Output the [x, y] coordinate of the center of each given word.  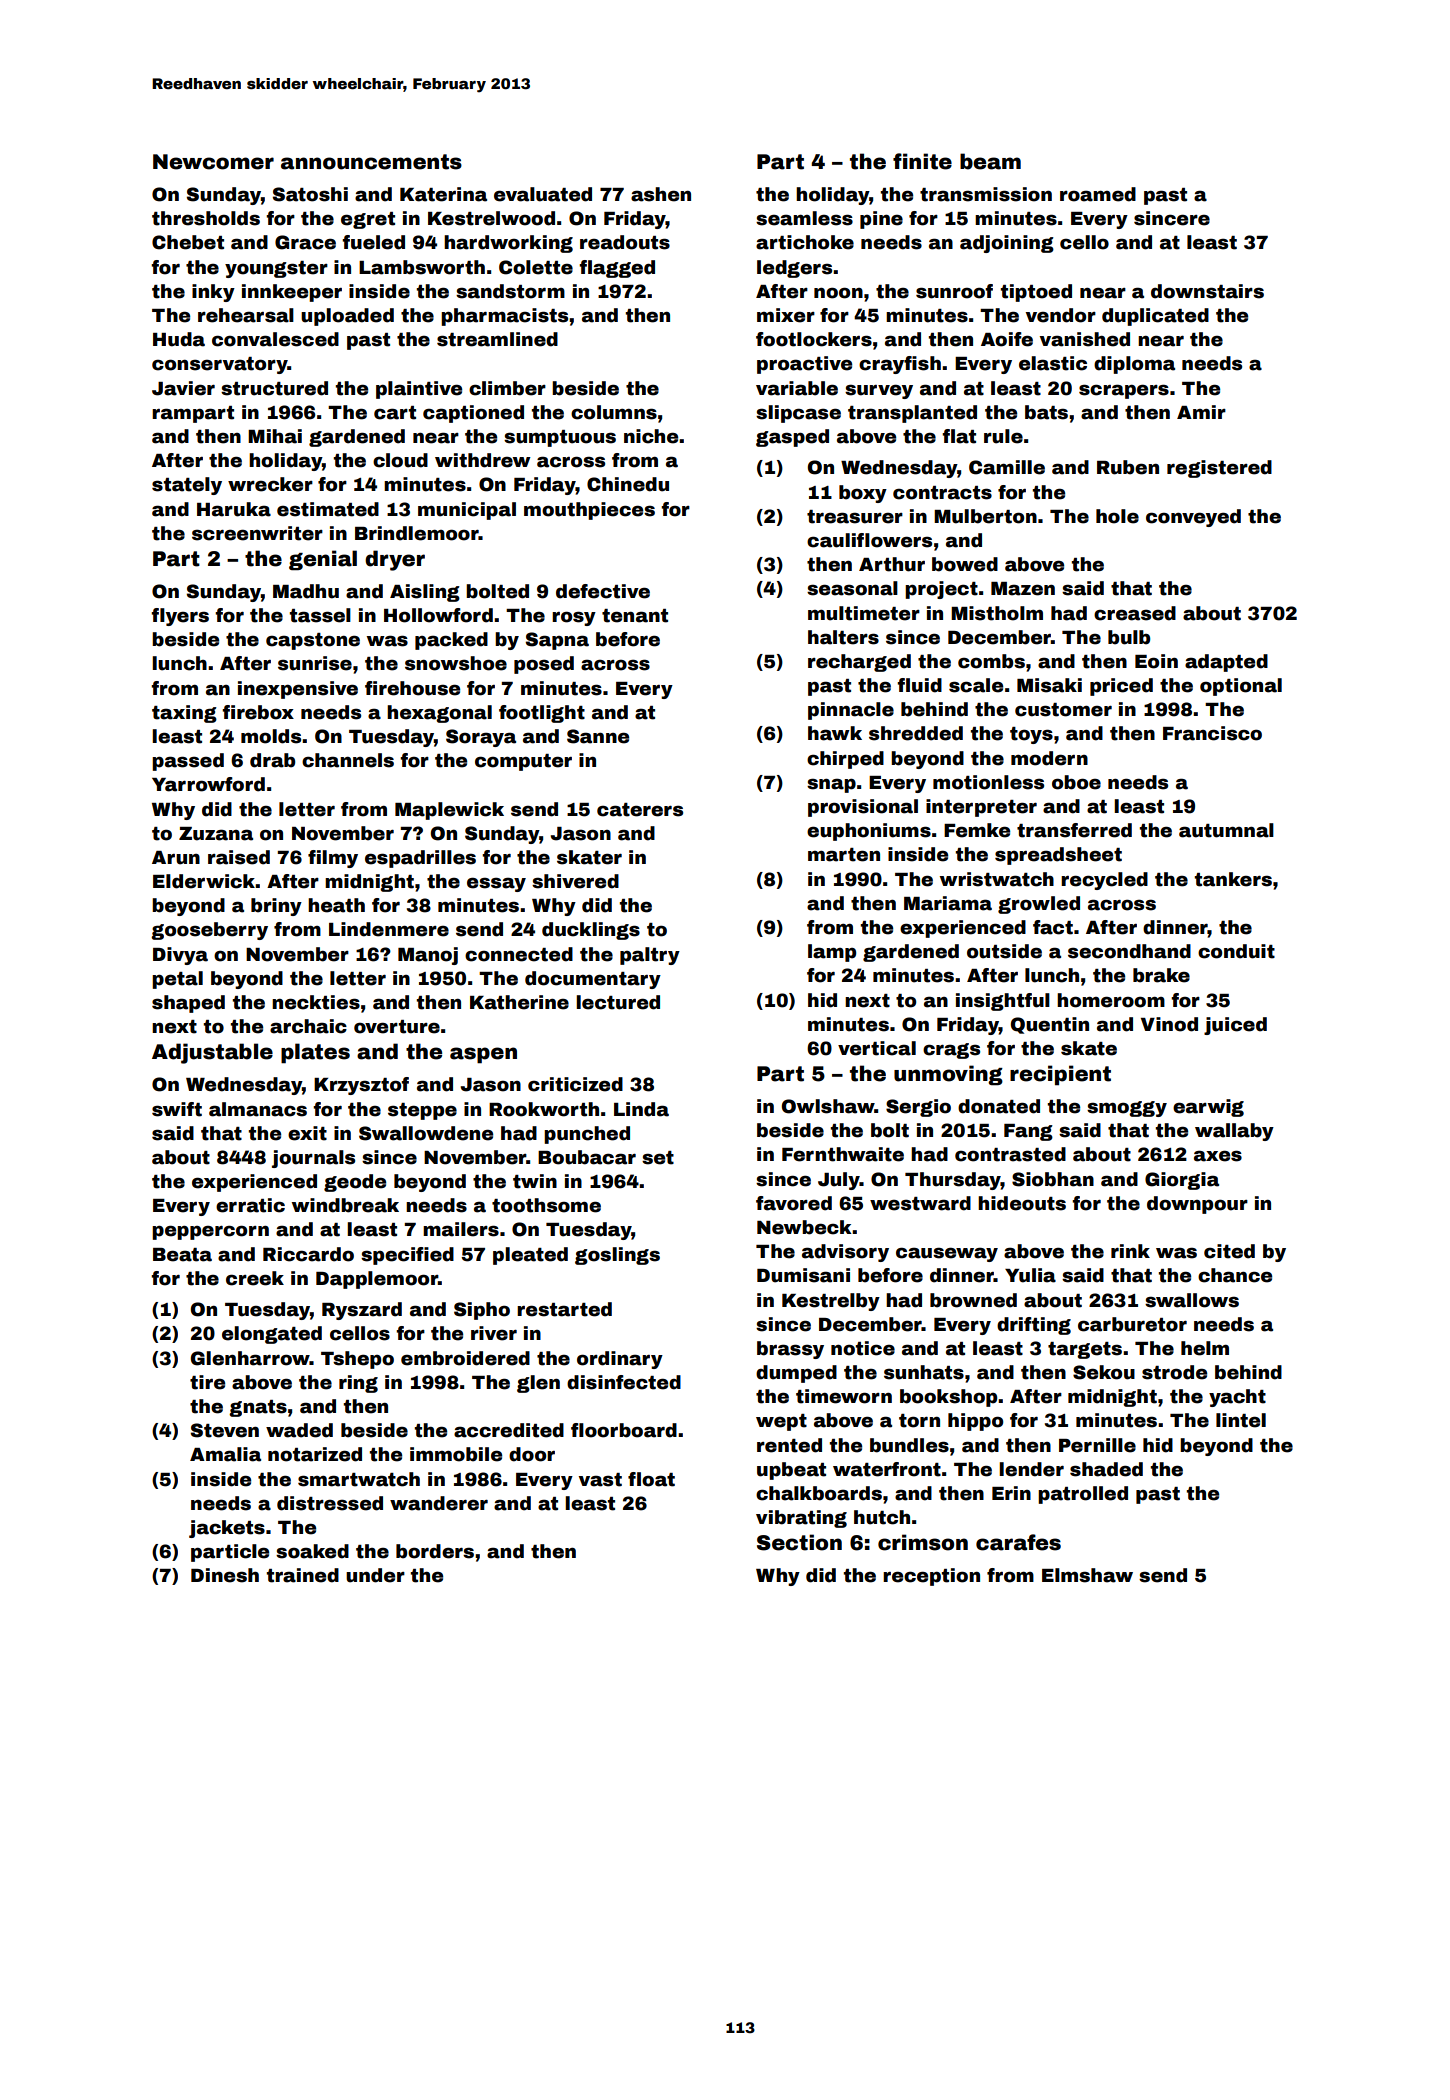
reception [931, 1577]
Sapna [557, 641]
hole [1117, 516]
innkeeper [292, 293]
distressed [330, 1503]
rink [1130, 1251]
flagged [617, 269]
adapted [1226, 663]
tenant [635, 616]
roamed [1098, 194]
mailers [461, 1229]
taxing [184, 714]
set [658, 1158]
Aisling [425, 593]
